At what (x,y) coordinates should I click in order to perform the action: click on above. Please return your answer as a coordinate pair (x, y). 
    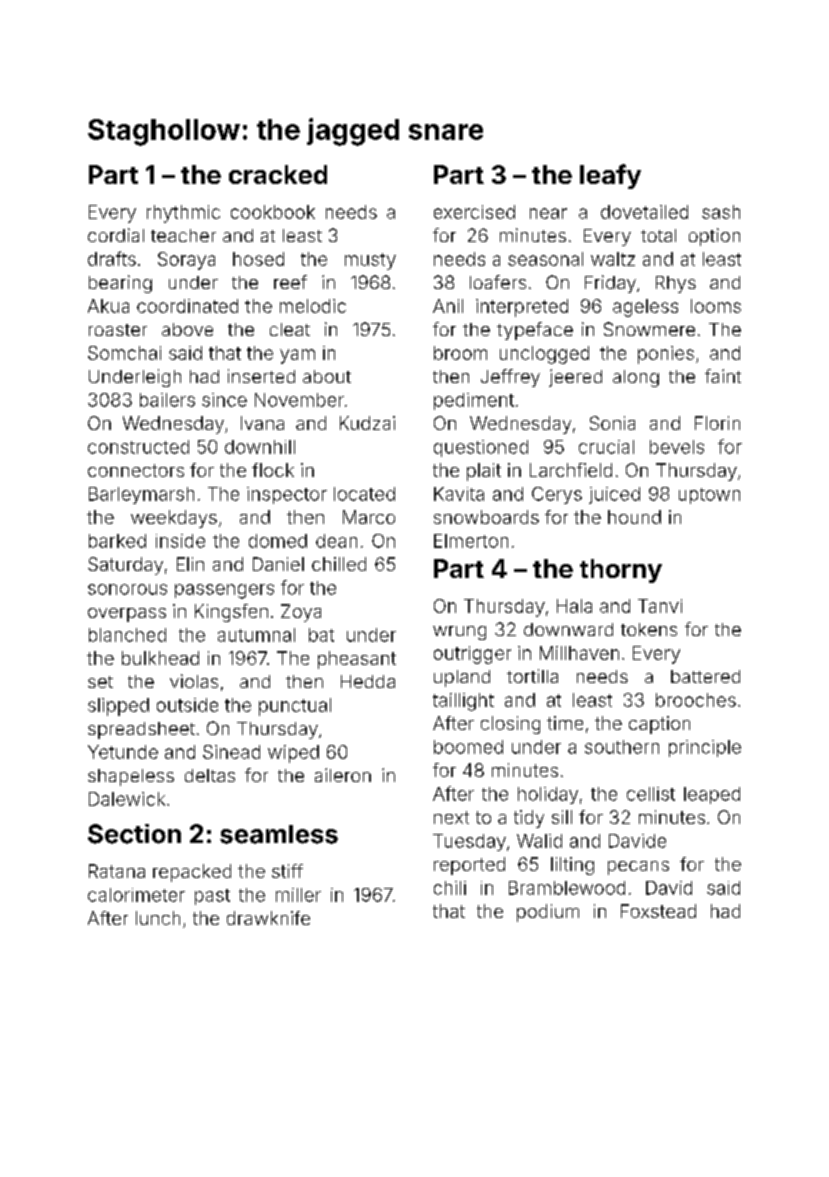
    Looking at the image, I should click on (187, 329).
